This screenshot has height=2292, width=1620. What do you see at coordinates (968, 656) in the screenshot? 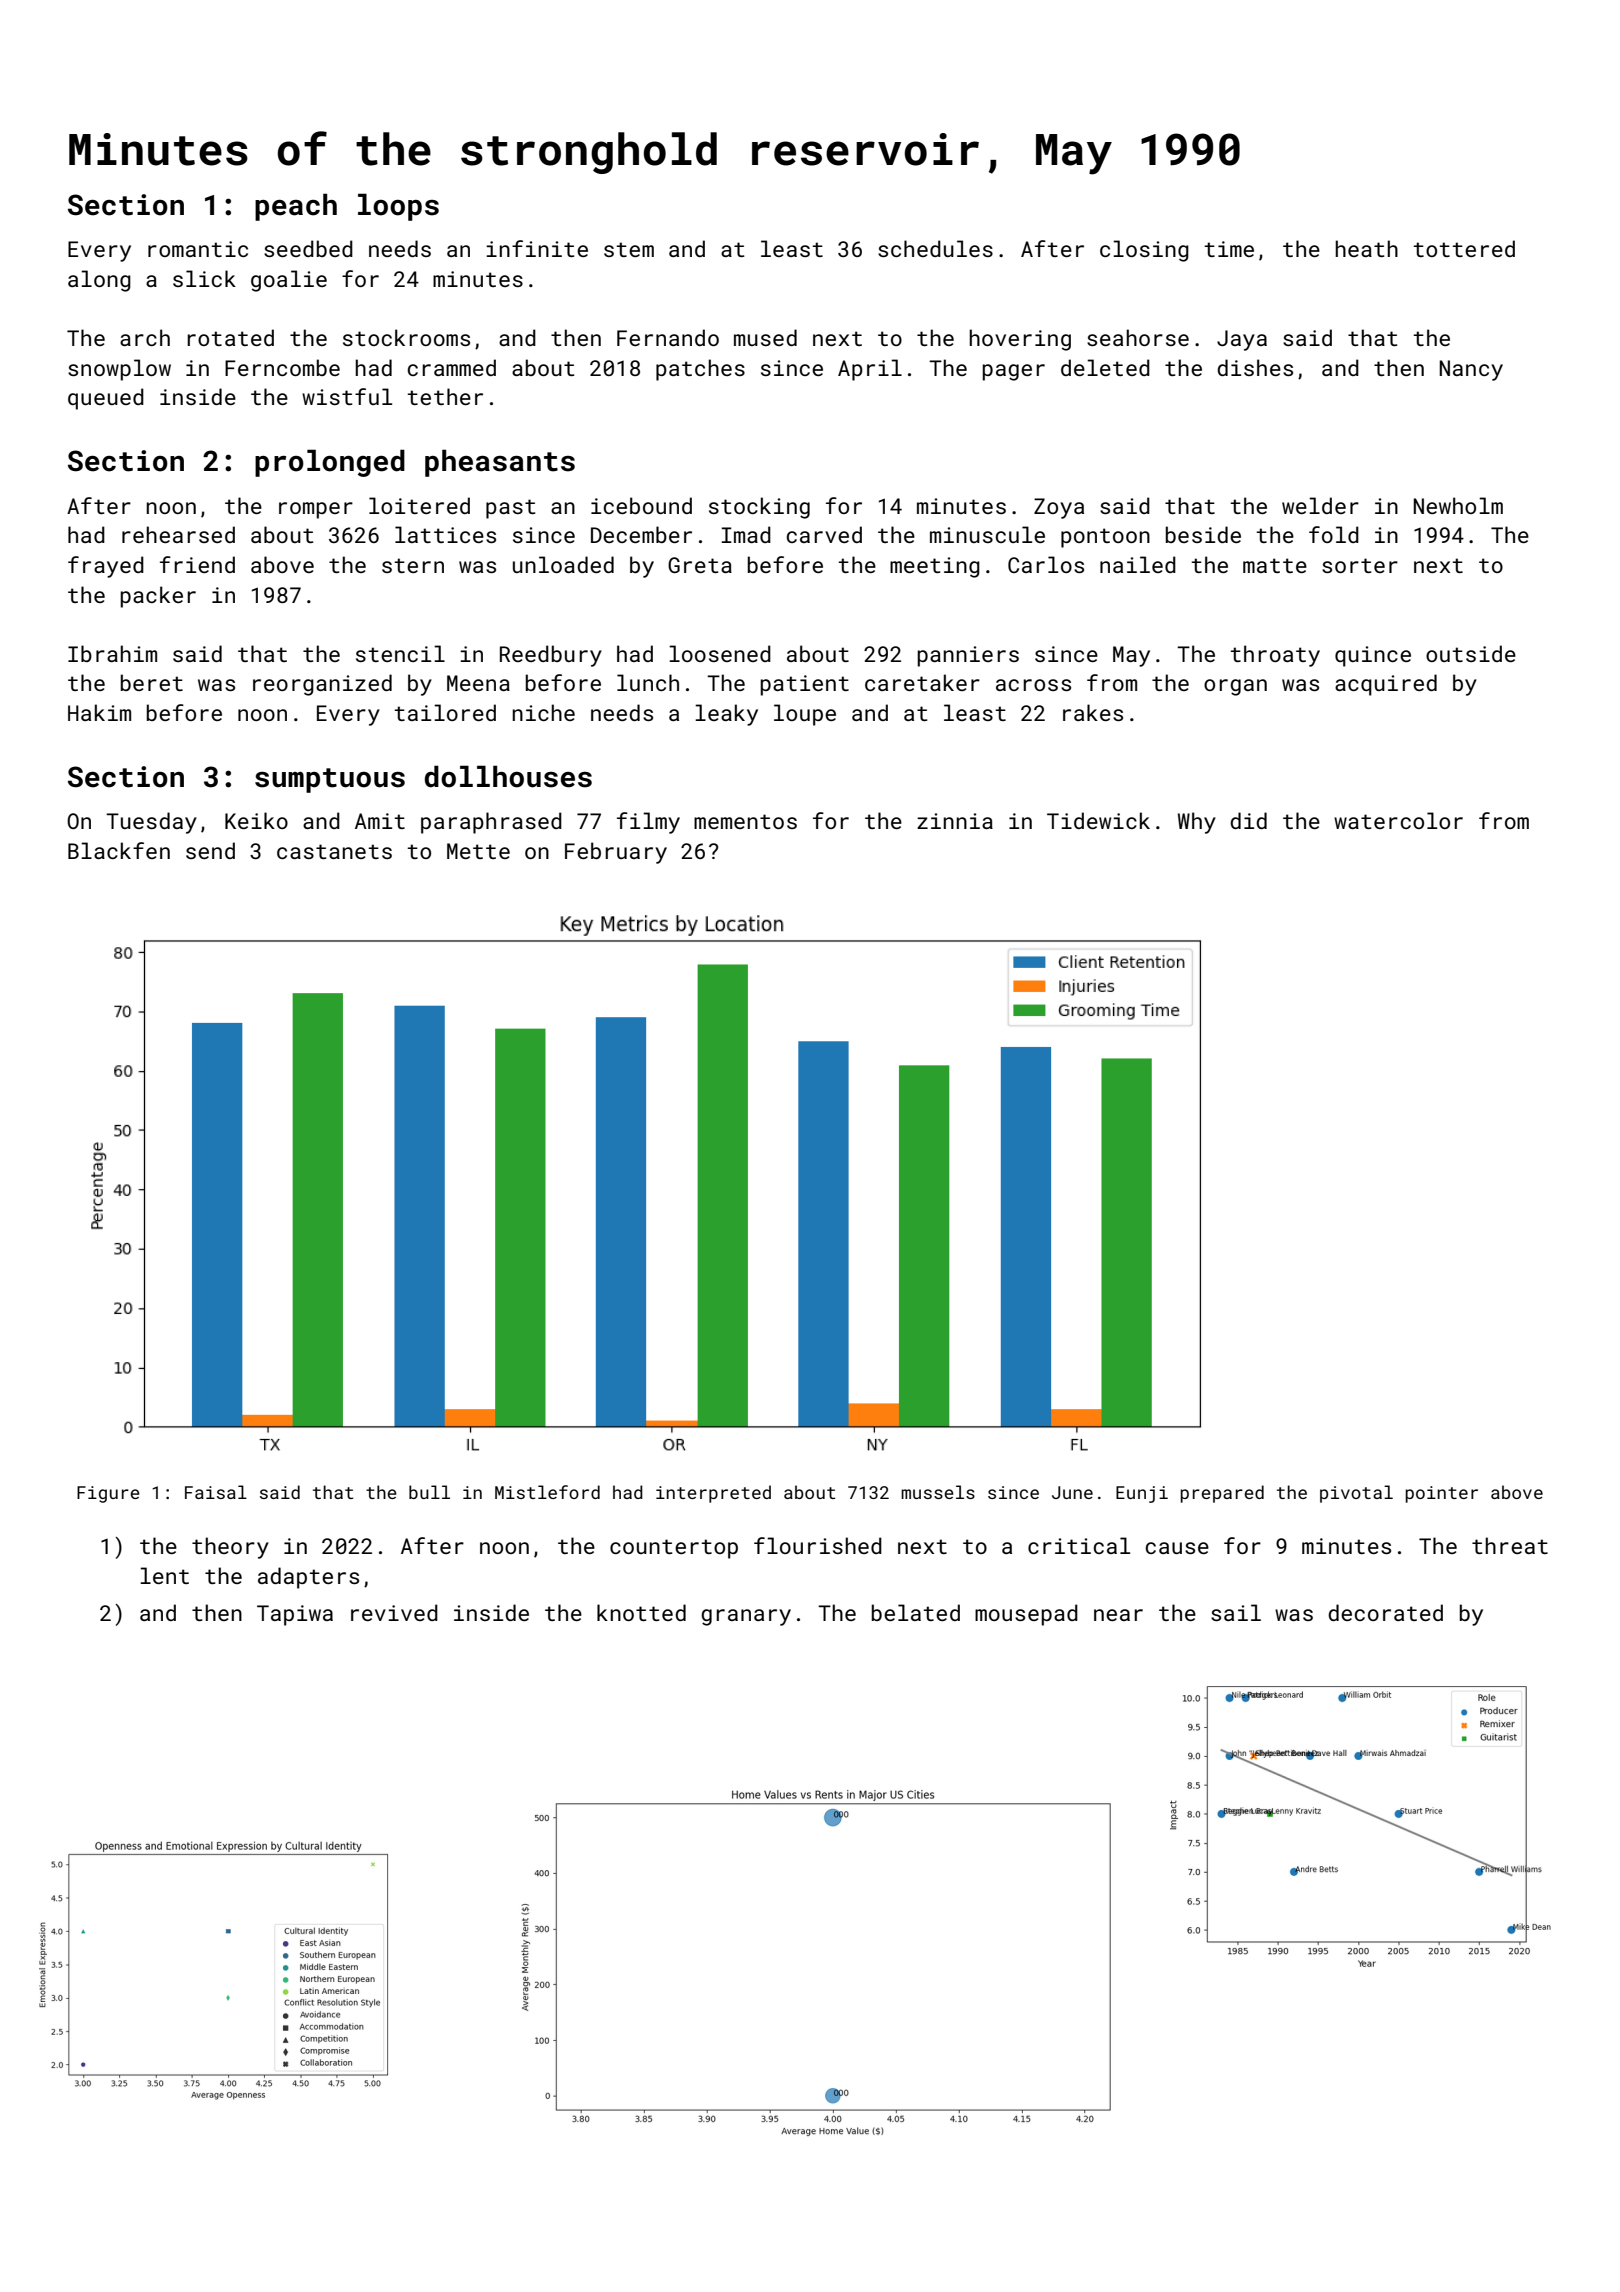
I see `panniers` at bounding box center [968, 656].
